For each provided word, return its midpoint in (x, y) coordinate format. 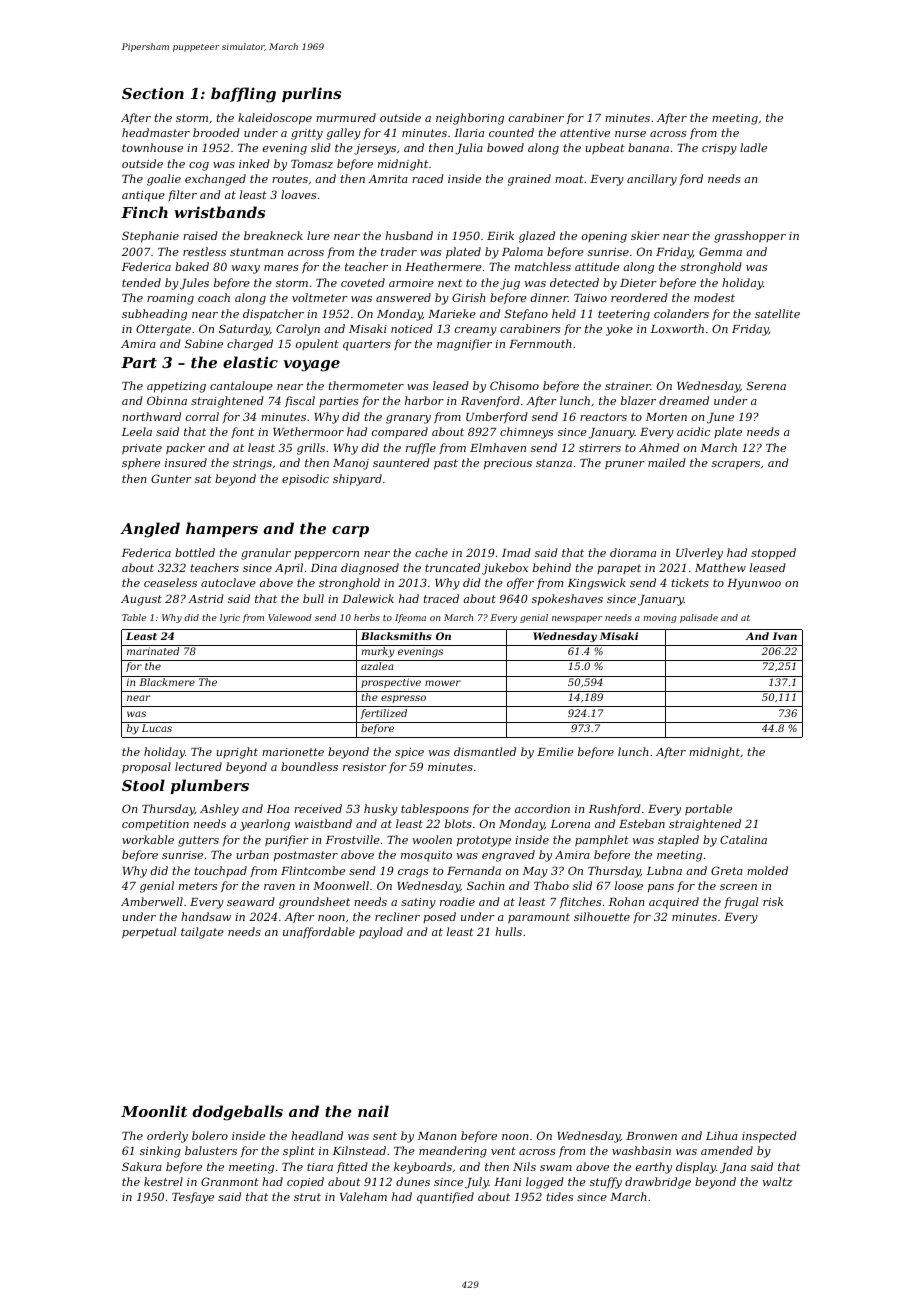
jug (510, 284)
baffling (243, 95)
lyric (230, 618)
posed (439, 917)
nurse (630, 134)
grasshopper (750, 237)
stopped (773, 554)
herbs (367, 617)
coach (214, 297)
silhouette (602, 916)
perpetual (149, 933)
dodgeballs (237, 1113)
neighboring (470, 119)
